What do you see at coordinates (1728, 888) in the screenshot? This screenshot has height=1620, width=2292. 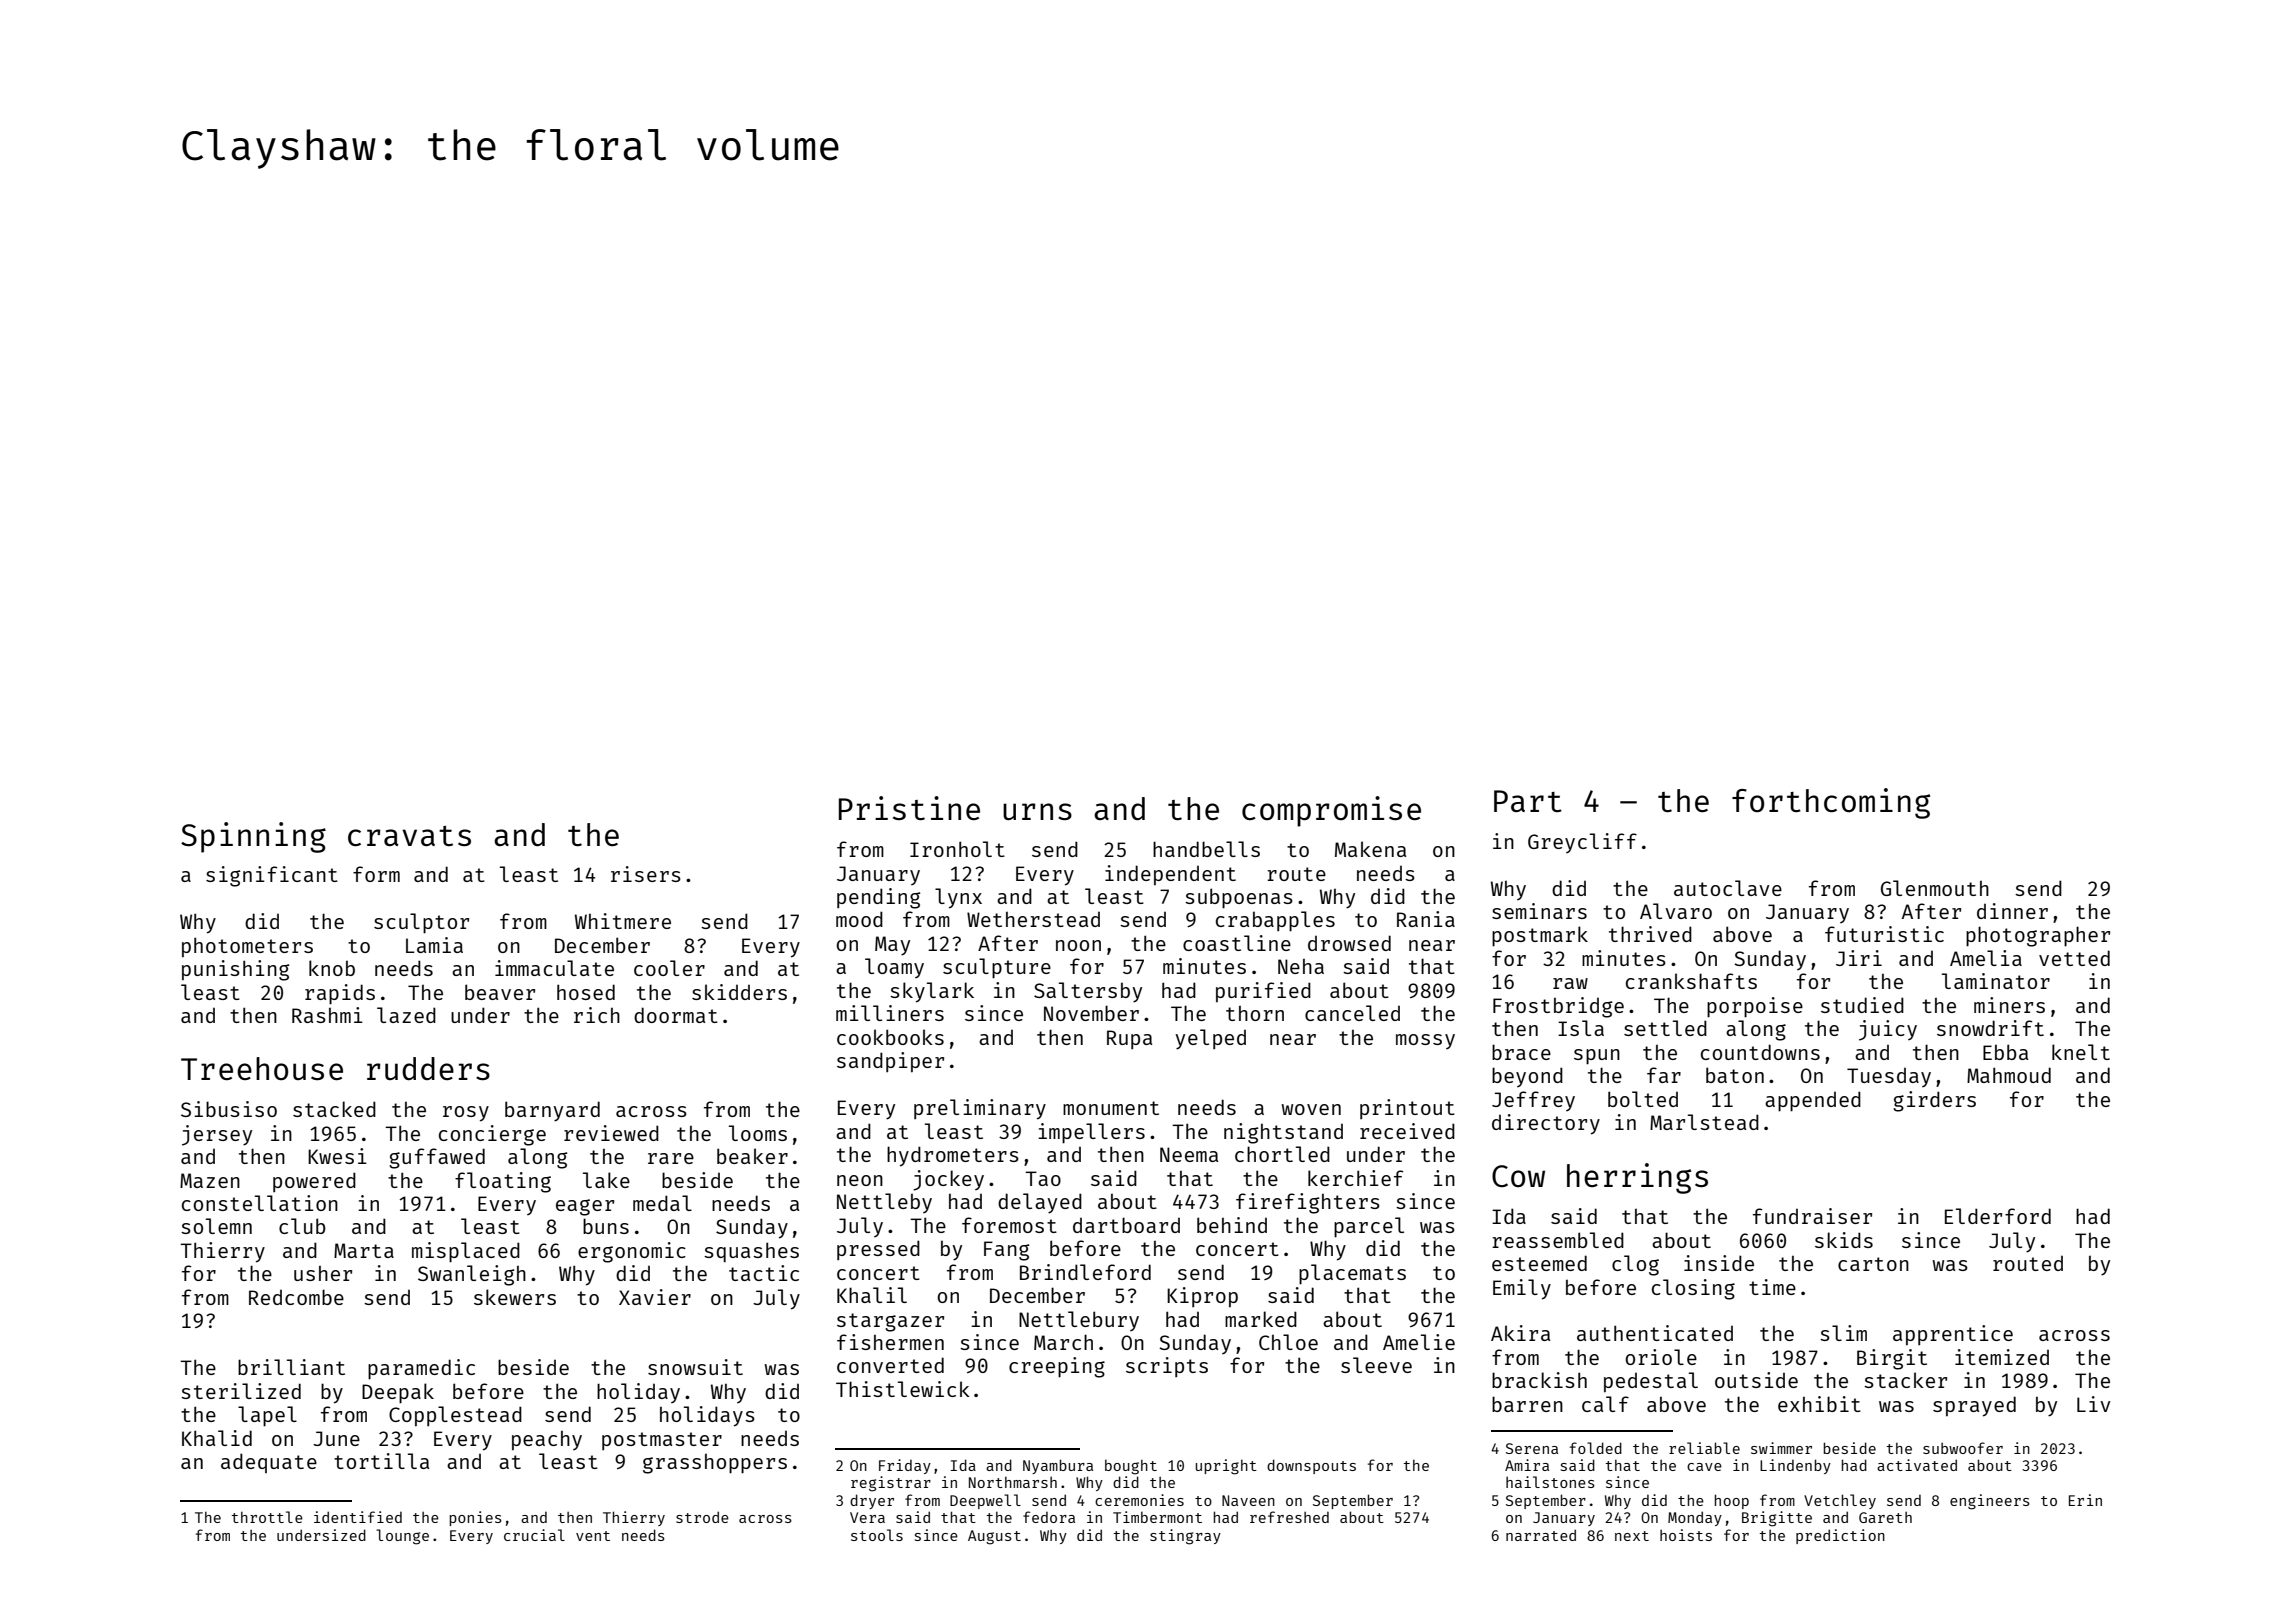 I see `autoclave` at bounding box center [1728, 888].
